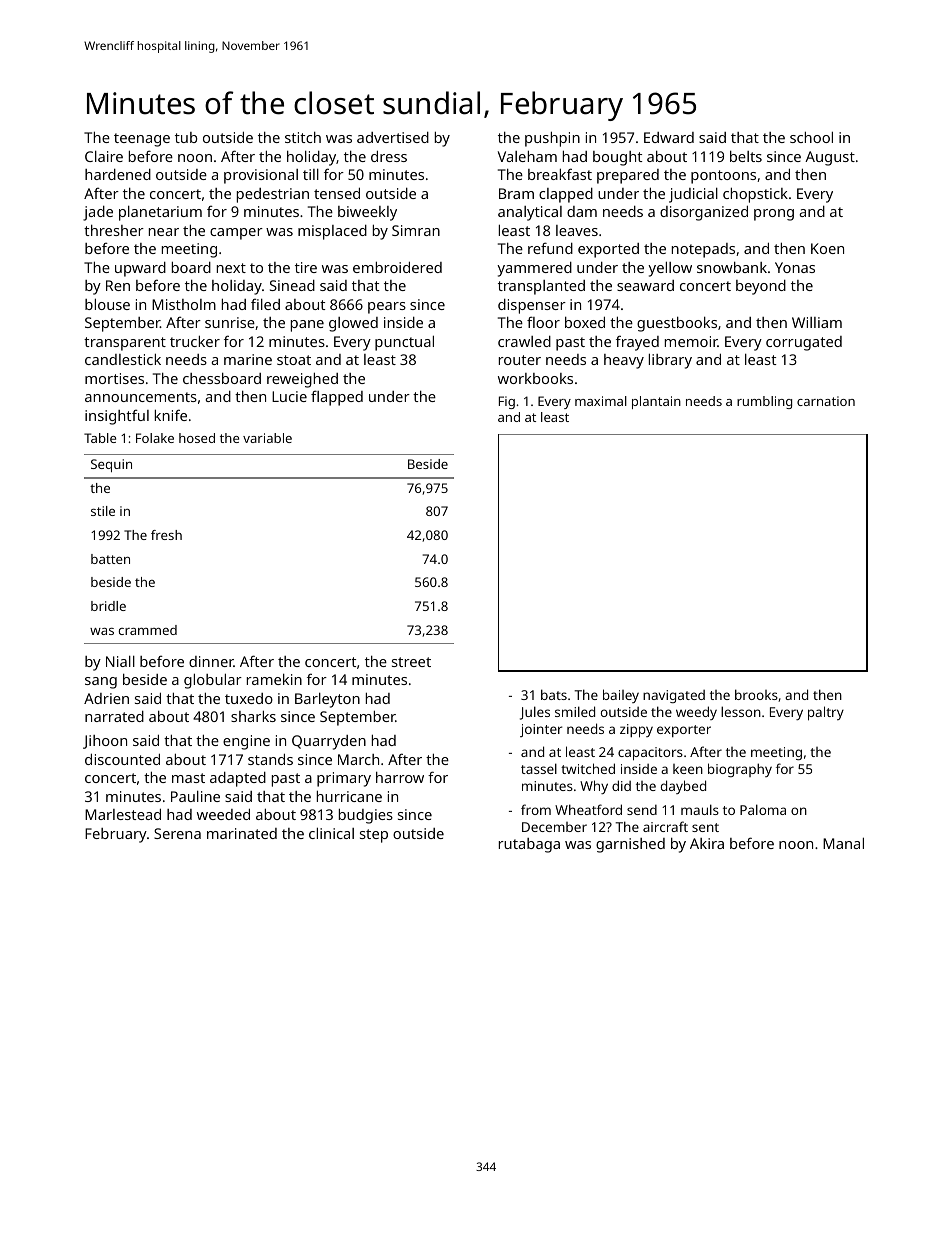 The image size is (952, 1233). Describe the element at coordinates (267, 438) in the screenshot. I see `variable` at that location.
